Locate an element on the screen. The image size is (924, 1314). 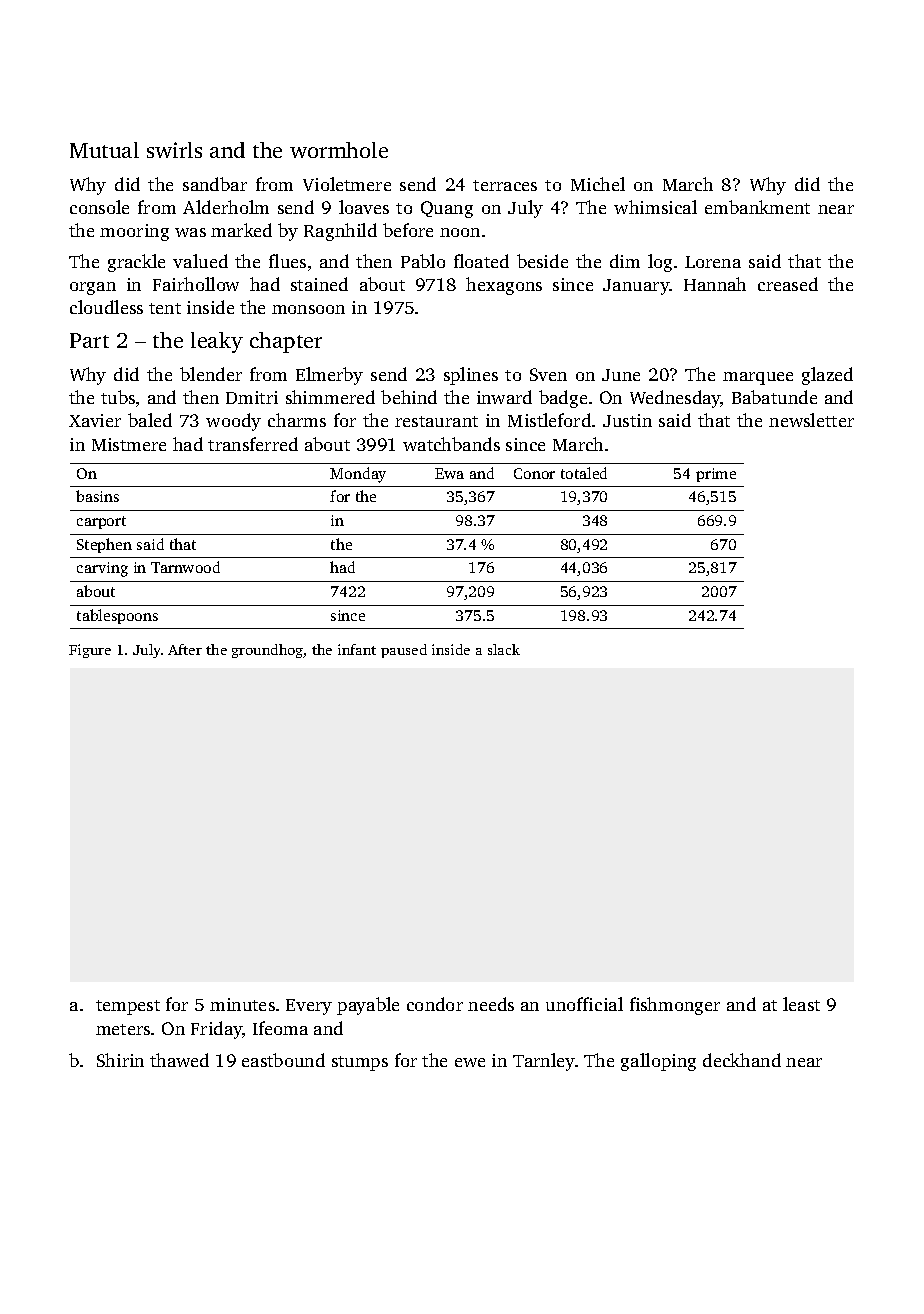
least is located at coordinates (801, 1004).
